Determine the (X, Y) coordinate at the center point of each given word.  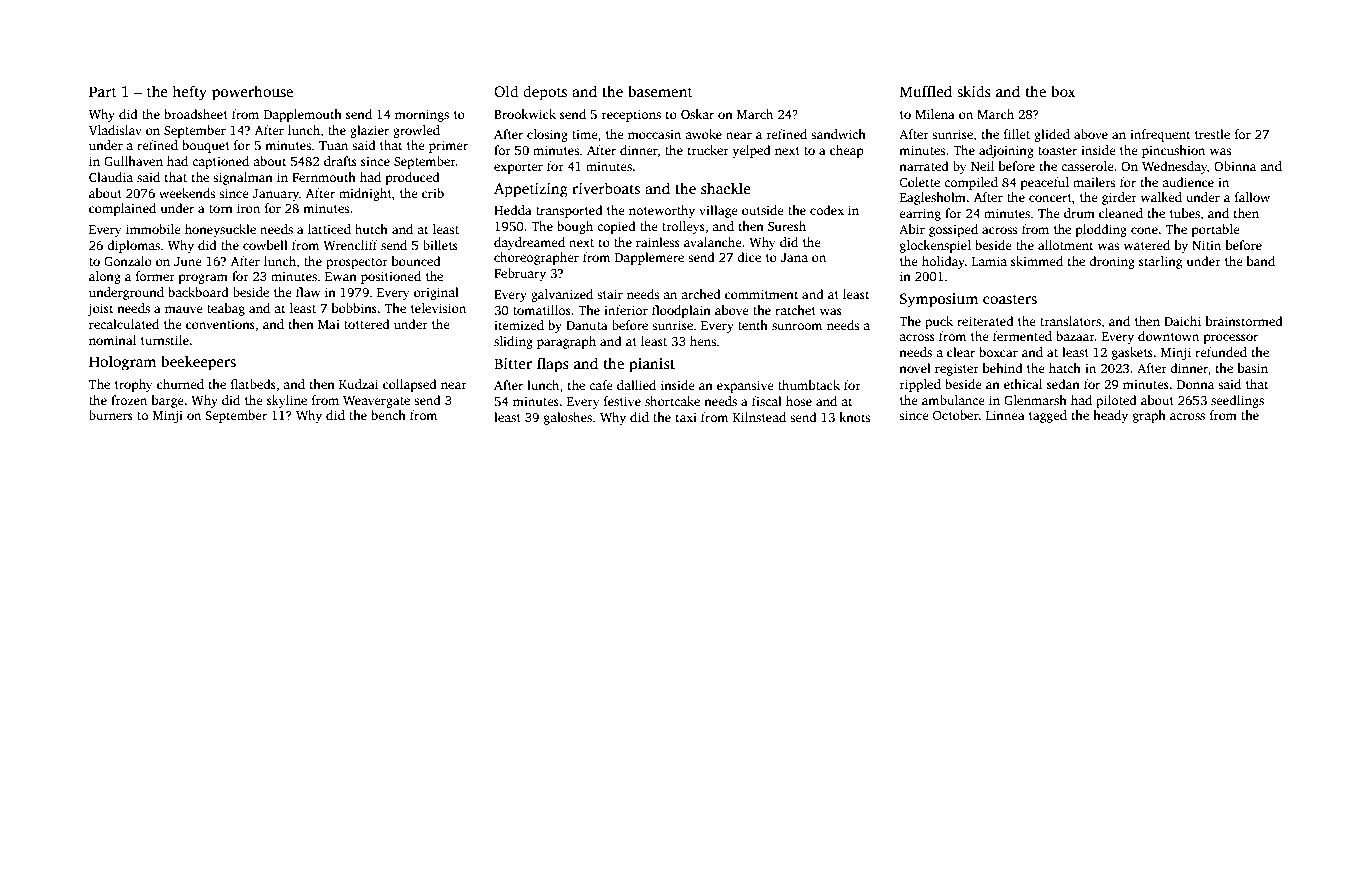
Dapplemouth (303, 115)
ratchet (795, 310)
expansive (745, 386)
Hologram (122, 363)
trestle (1212, 134)
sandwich (838, 134)
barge (168, 401)
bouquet (206, 146)
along (105, 277)
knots (854, 417)
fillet (1017, 134)
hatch (1065, 368)
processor (1231, 339)
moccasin (654, 134)
